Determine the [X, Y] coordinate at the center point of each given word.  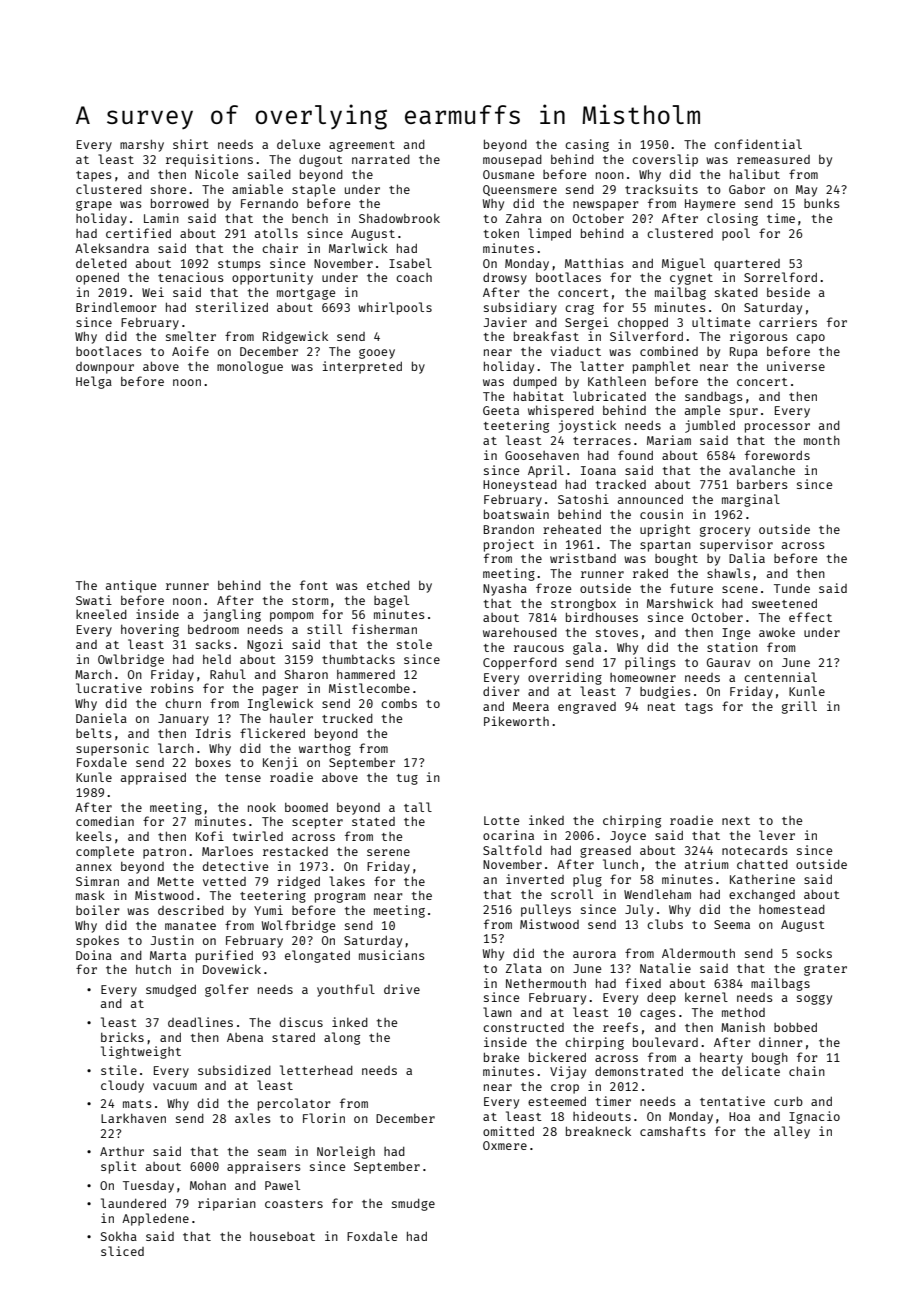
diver [501, 691]
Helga [94, 382]
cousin [661, 514]
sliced [122, 1251]
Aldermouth [698, 953]
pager [280, 691]
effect [810, 617]
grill [799, 707]
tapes [93, 176]
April [546, 471]
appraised [153, 778]
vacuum [175, 1086]
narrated [381, 159]
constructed [523, 1027]
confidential [758, 144]
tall [418, 807]
